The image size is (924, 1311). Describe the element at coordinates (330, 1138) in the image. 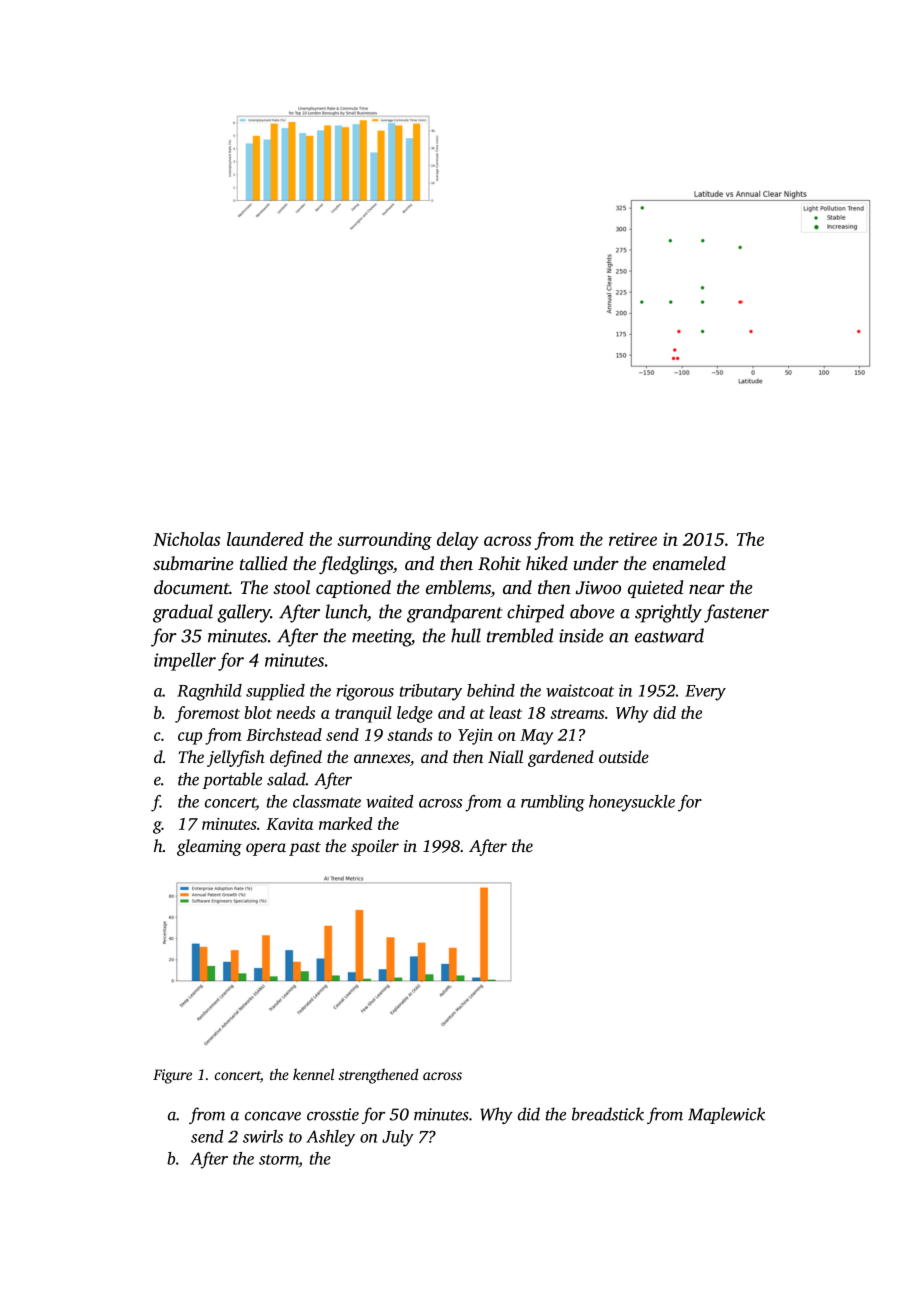

I see `Ashley` at that location.
